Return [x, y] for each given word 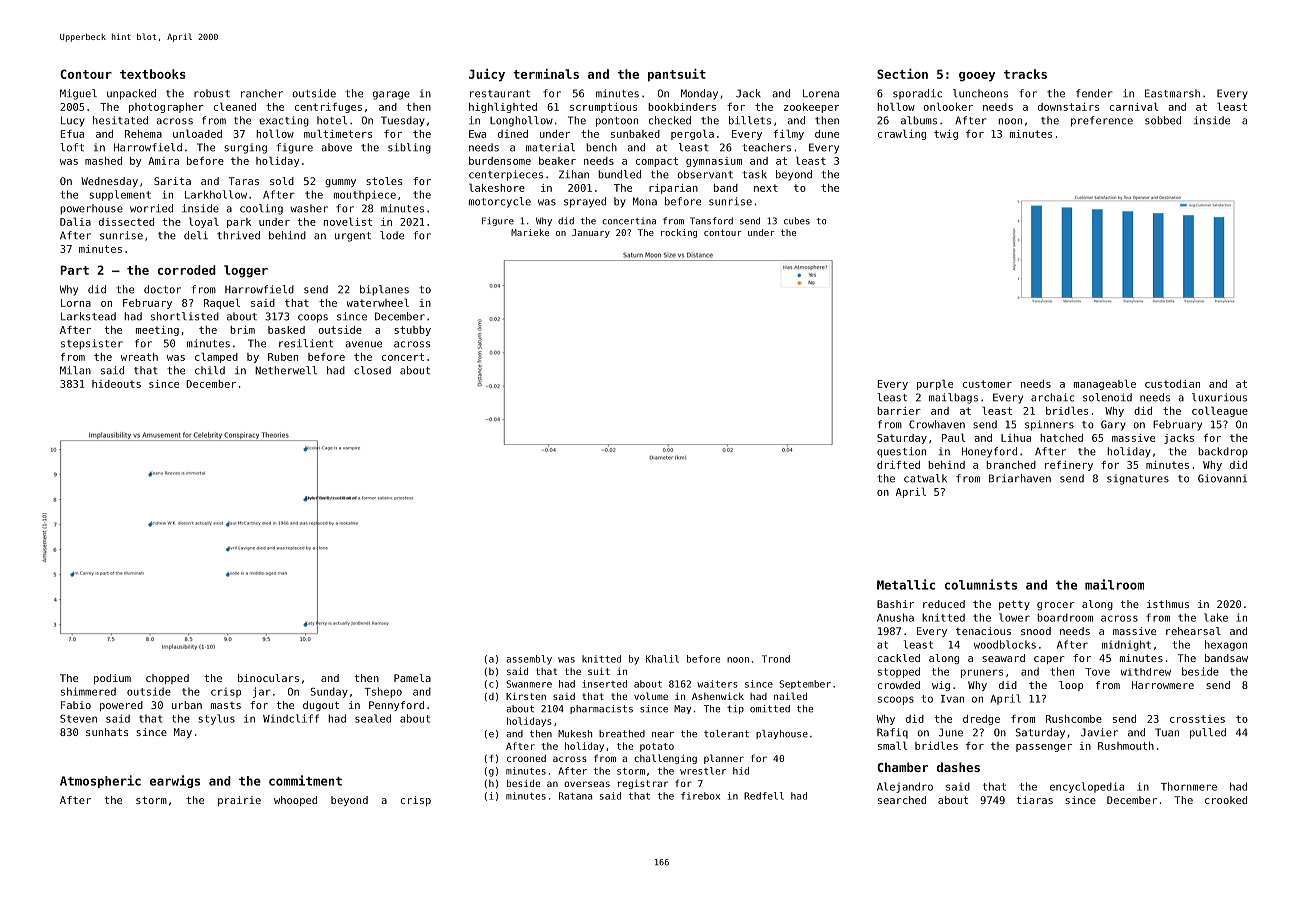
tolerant [726, 734]
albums [919, 120]
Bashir [895, 604]
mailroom [1114, 584]
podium [112, 679]
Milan [75, 370]
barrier [899, 411]
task [754, 174]
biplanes [384, 290]
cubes [797, 221]
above [336, 147]
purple [935, 384]
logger [246, 271]
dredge [981, 720]
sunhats [107, 732]
